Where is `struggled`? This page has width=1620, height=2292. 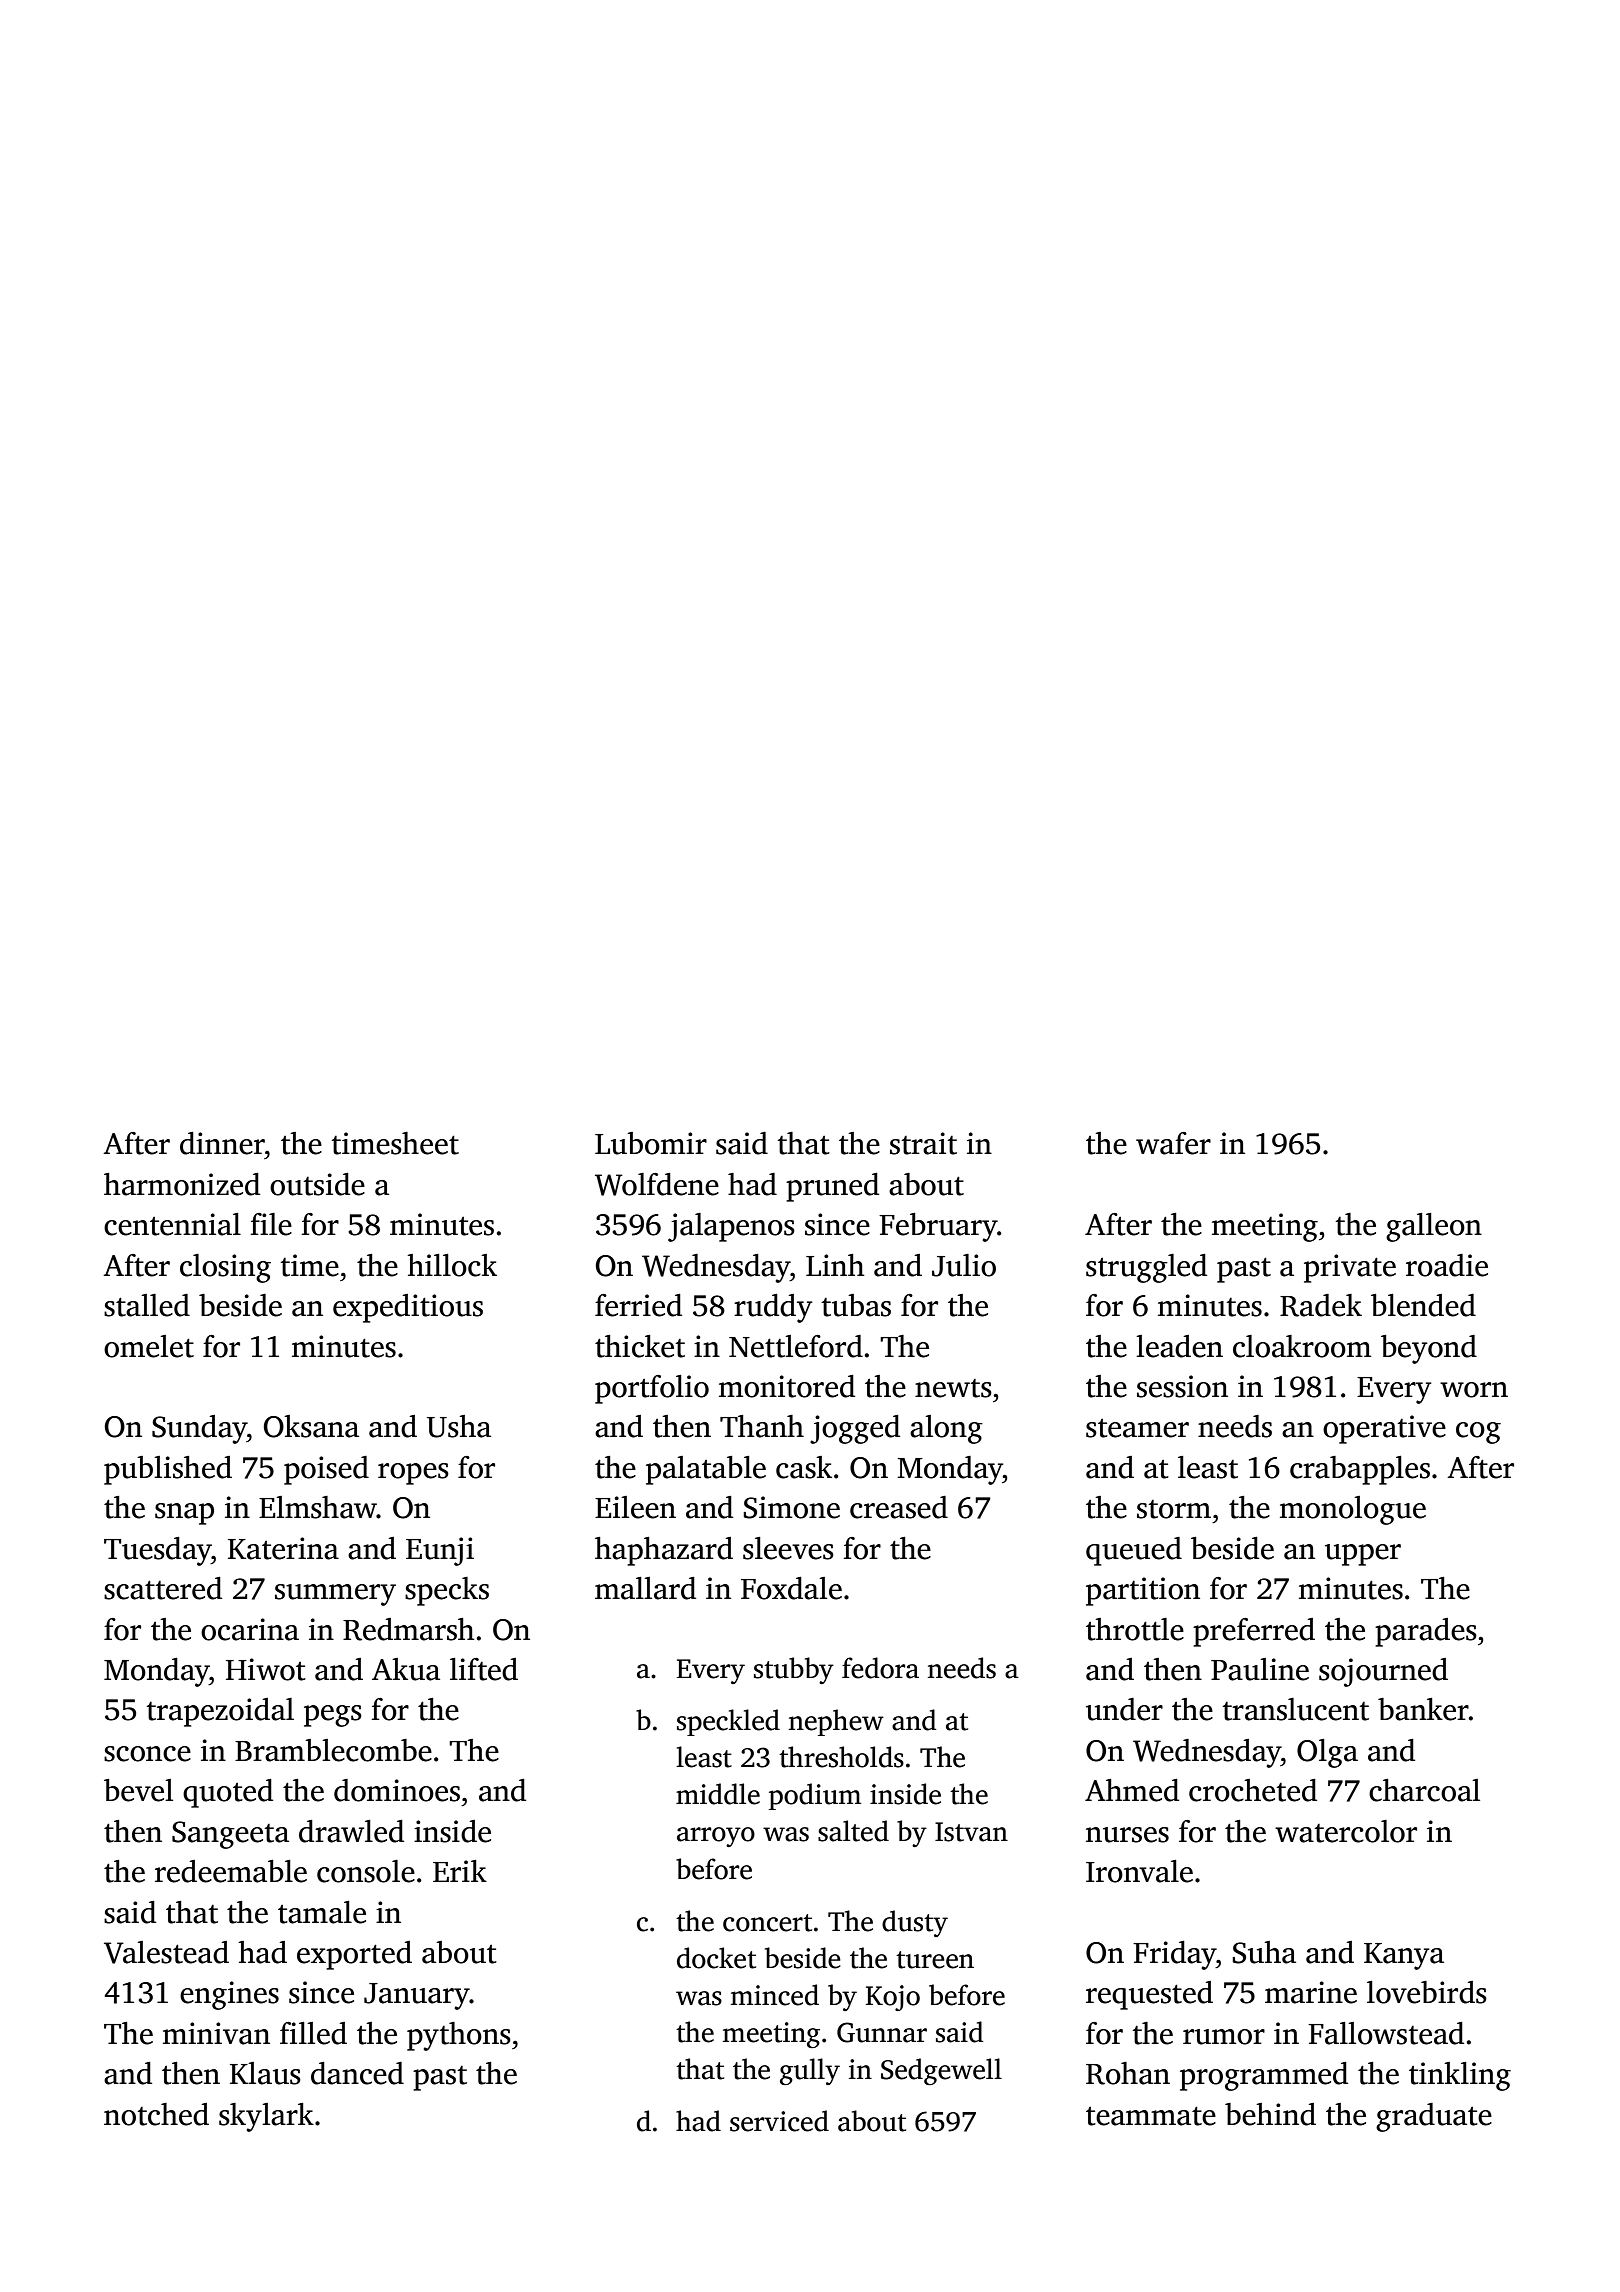
struggled is located at coordinates (1146, 1268).
